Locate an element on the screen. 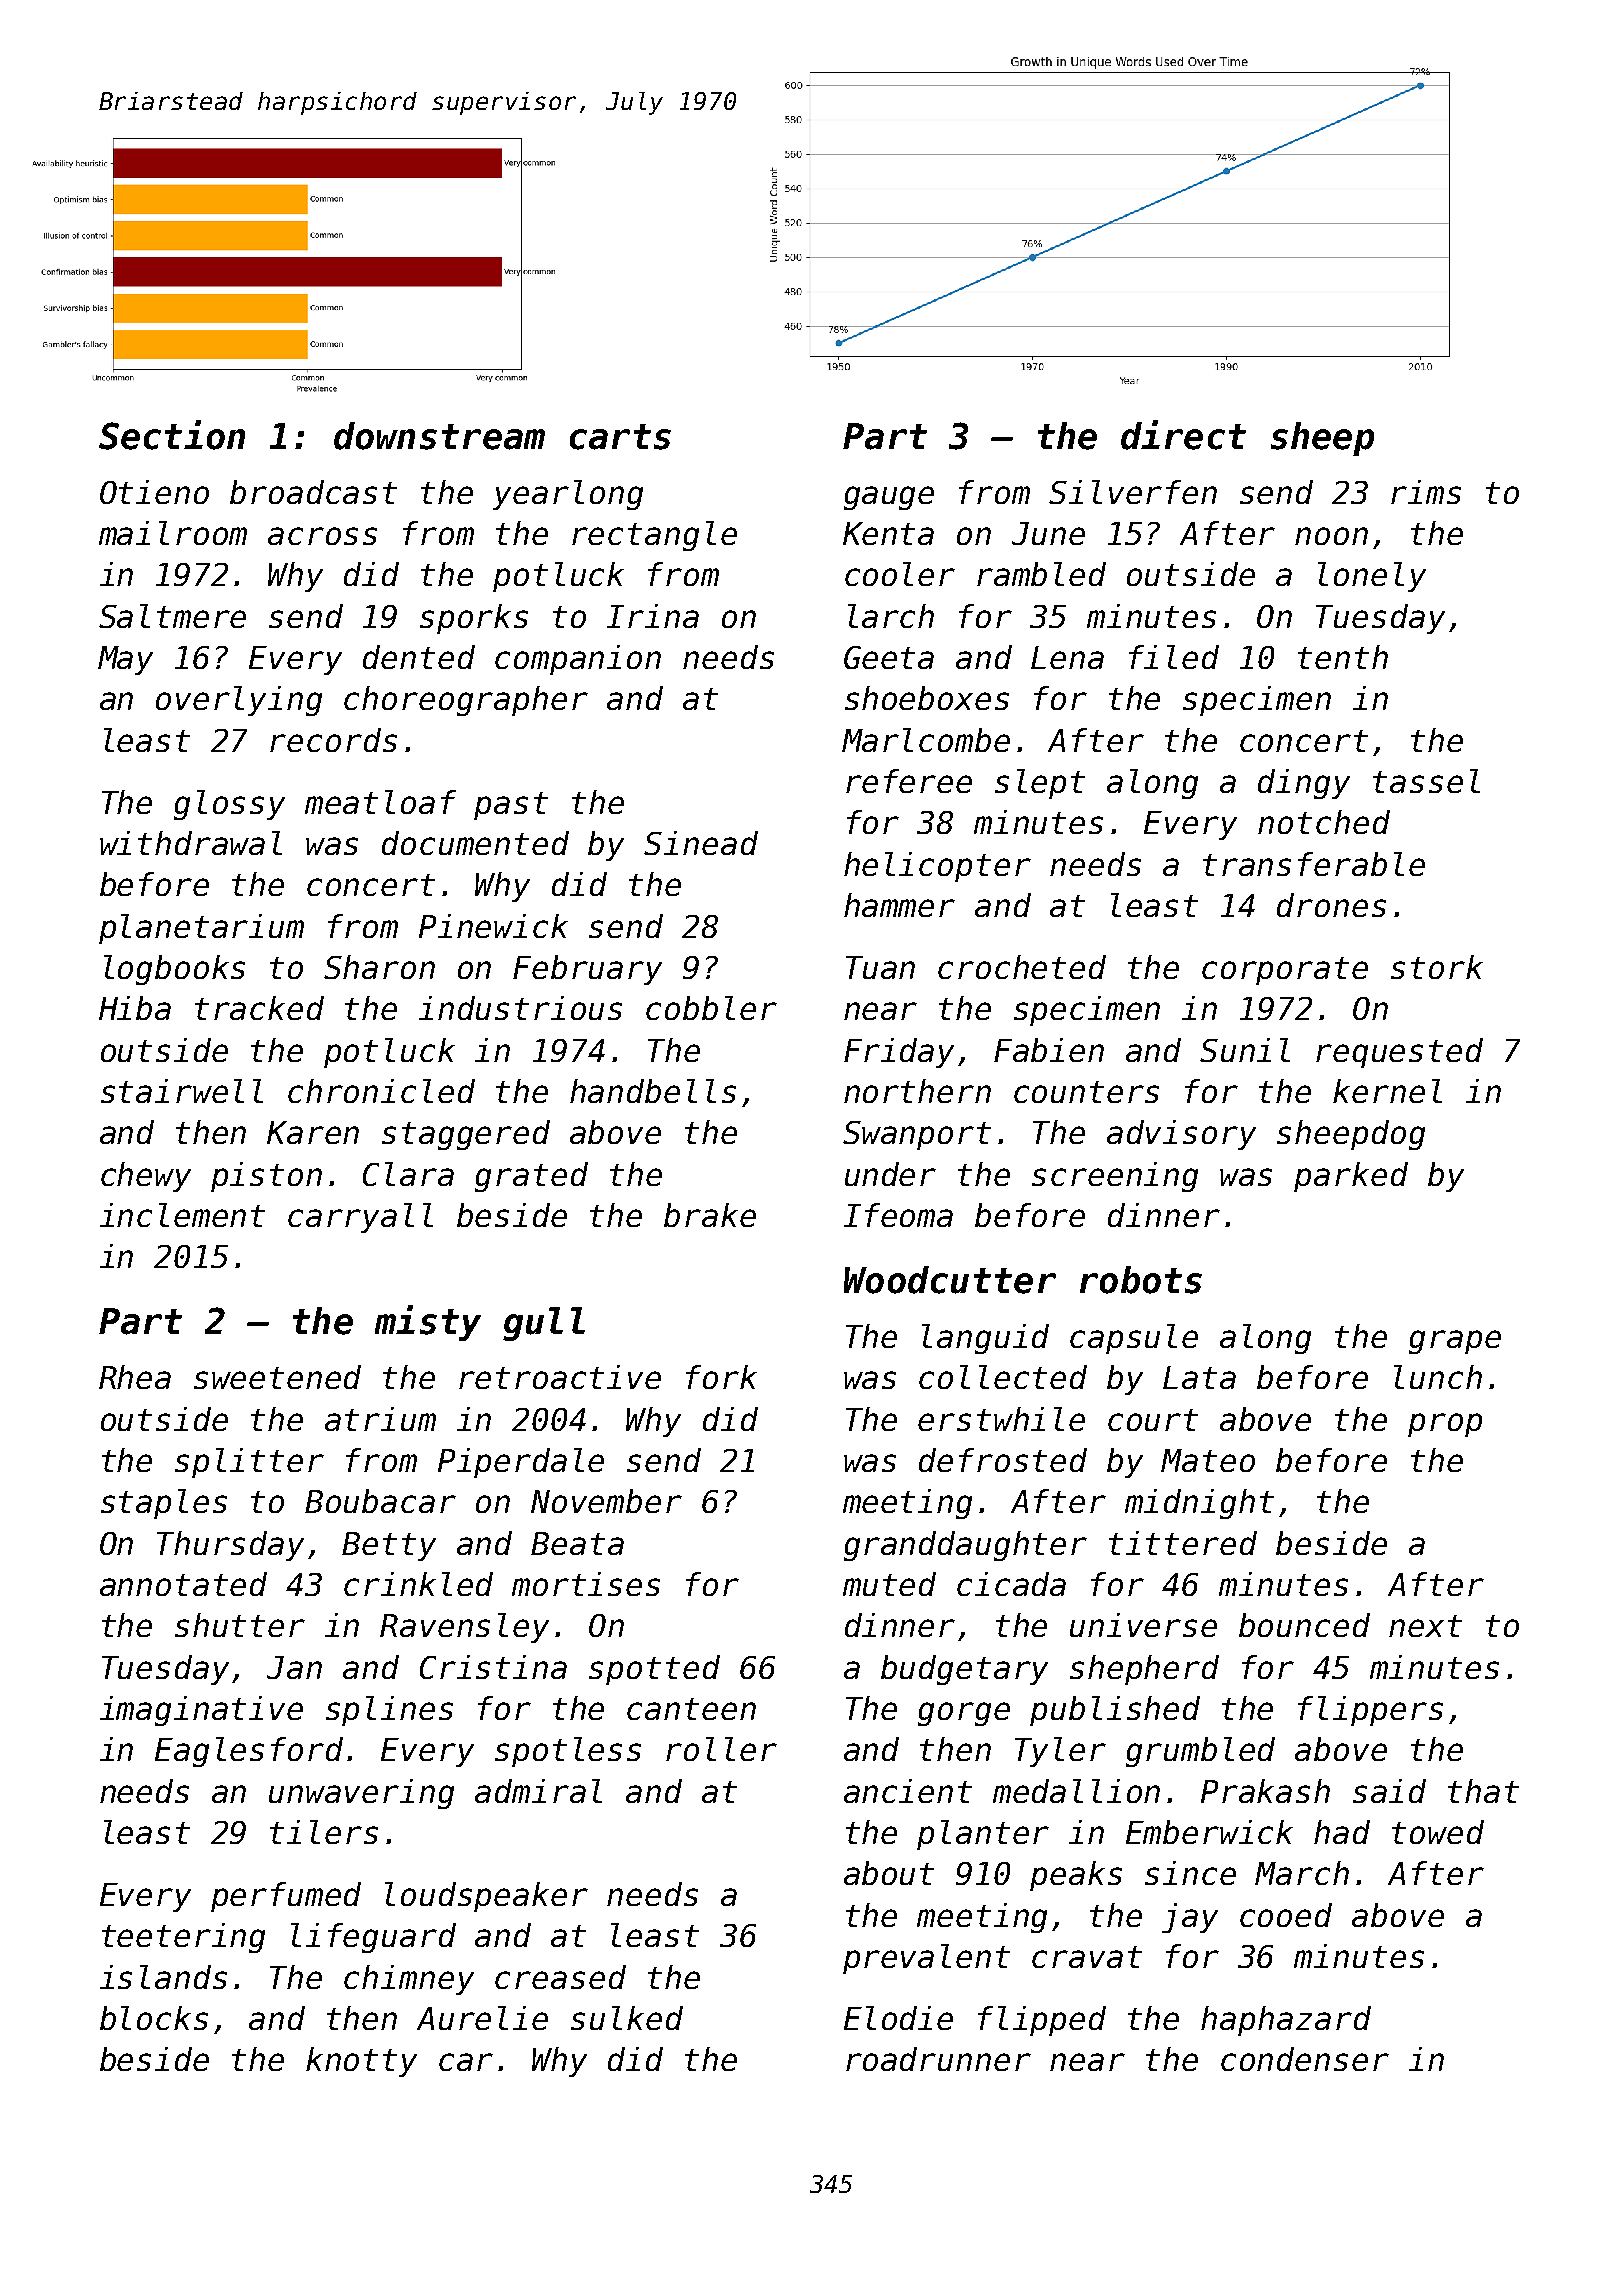  gauge is located at coordinates (889, 498).
